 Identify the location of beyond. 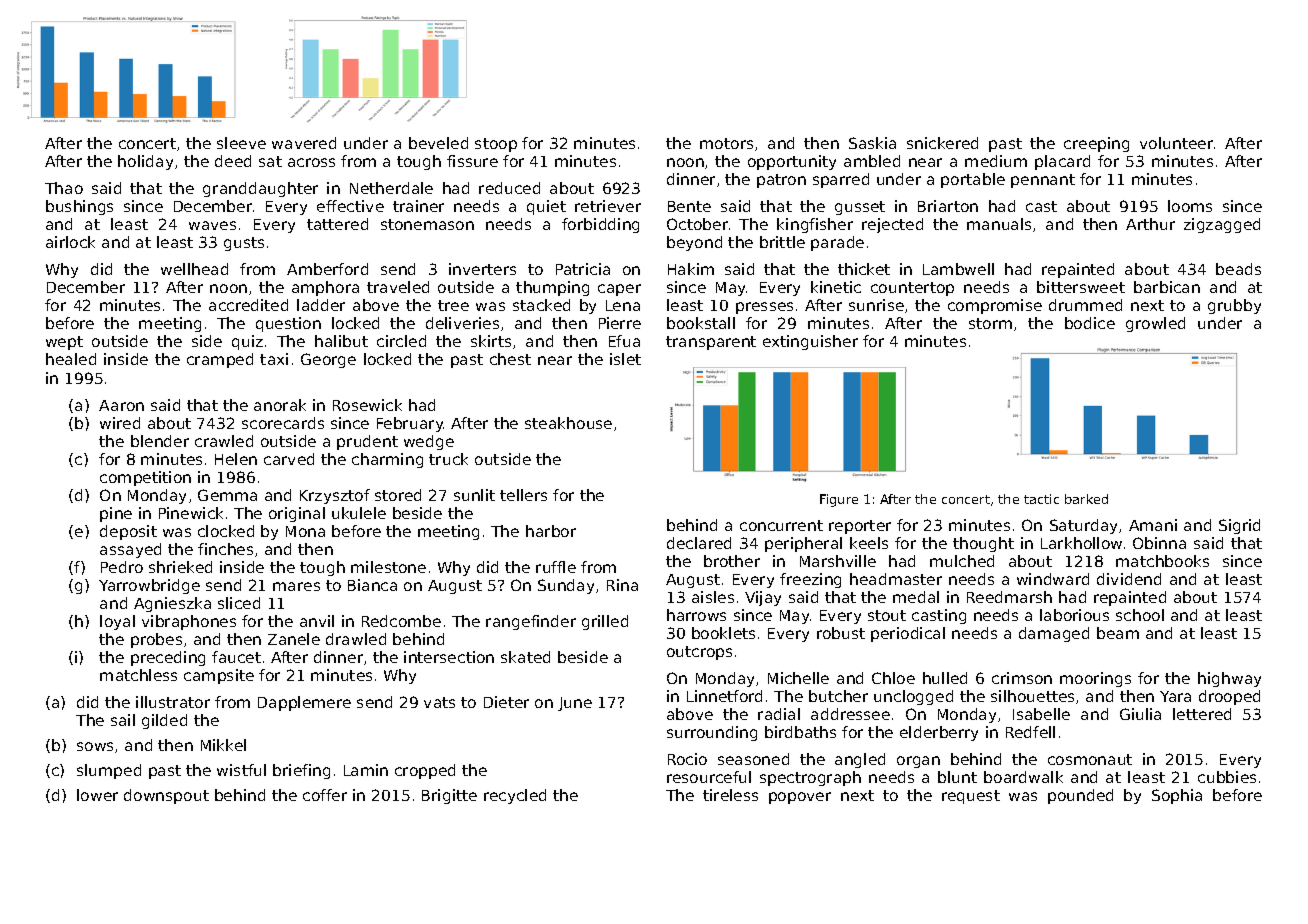
(694, 243).
